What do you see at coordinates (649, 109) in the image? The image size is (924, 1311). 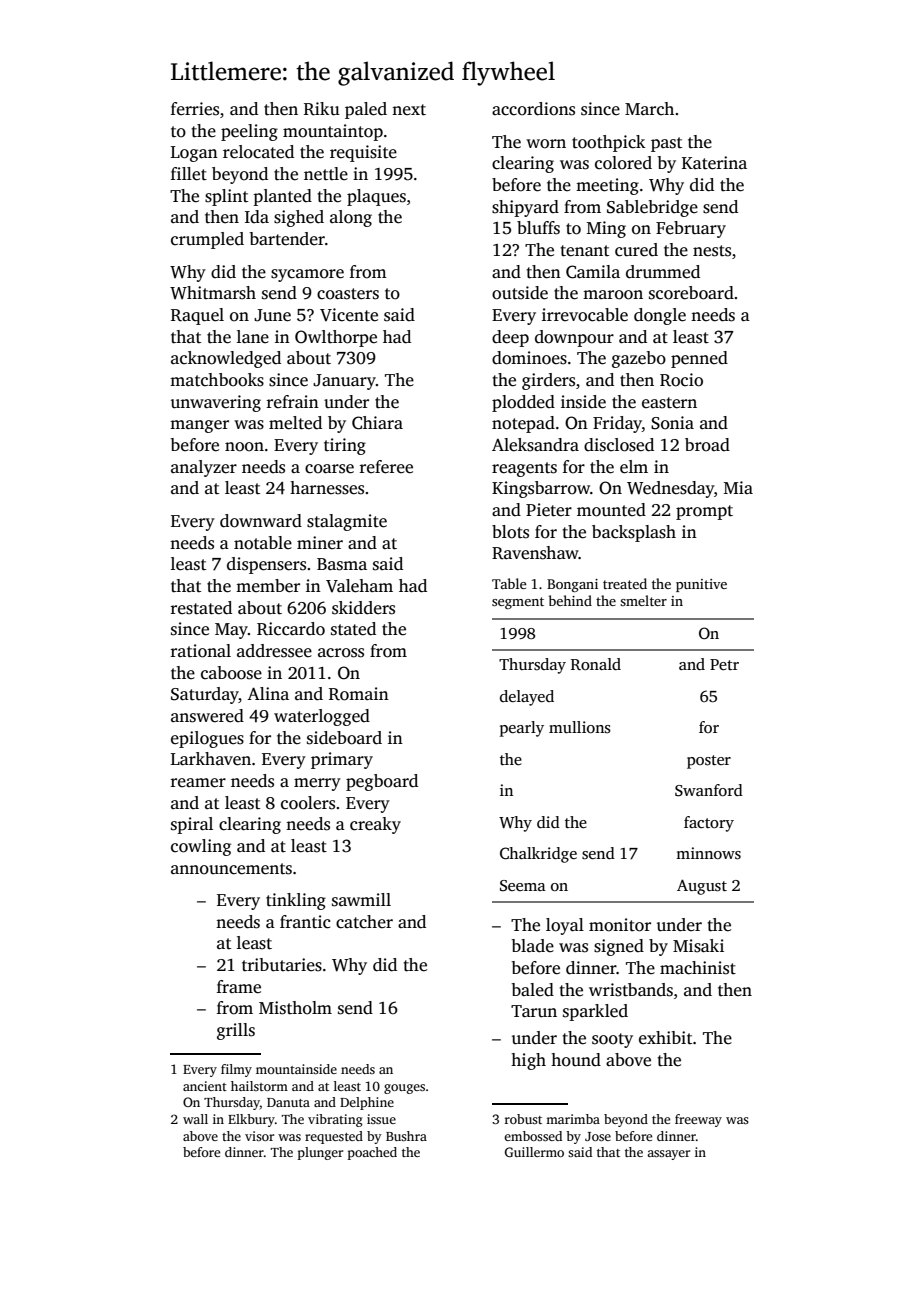 I see `March` at bounding box center [649, 109].
